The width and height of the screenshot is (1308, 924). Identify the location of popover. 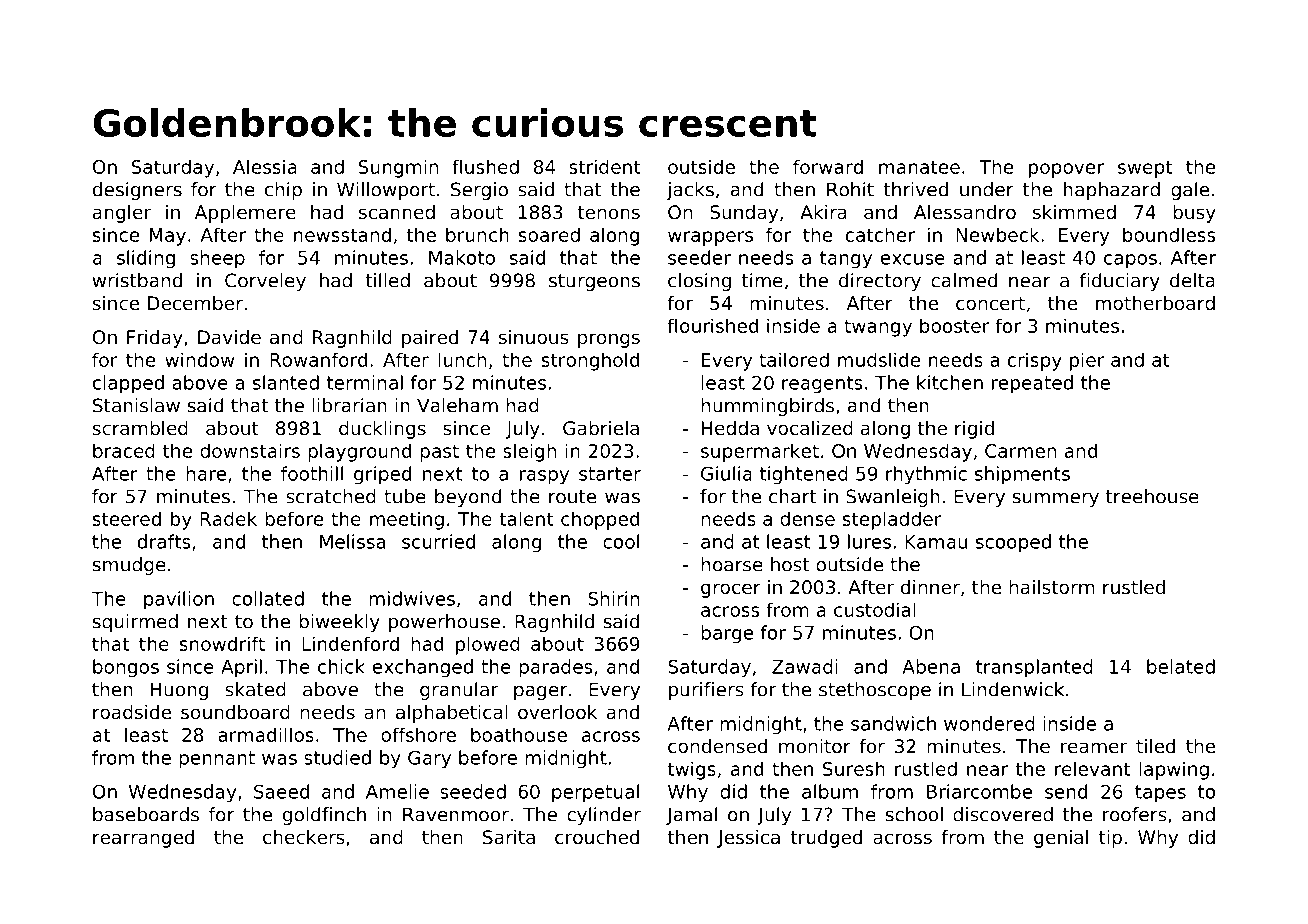
(1066, 170).
